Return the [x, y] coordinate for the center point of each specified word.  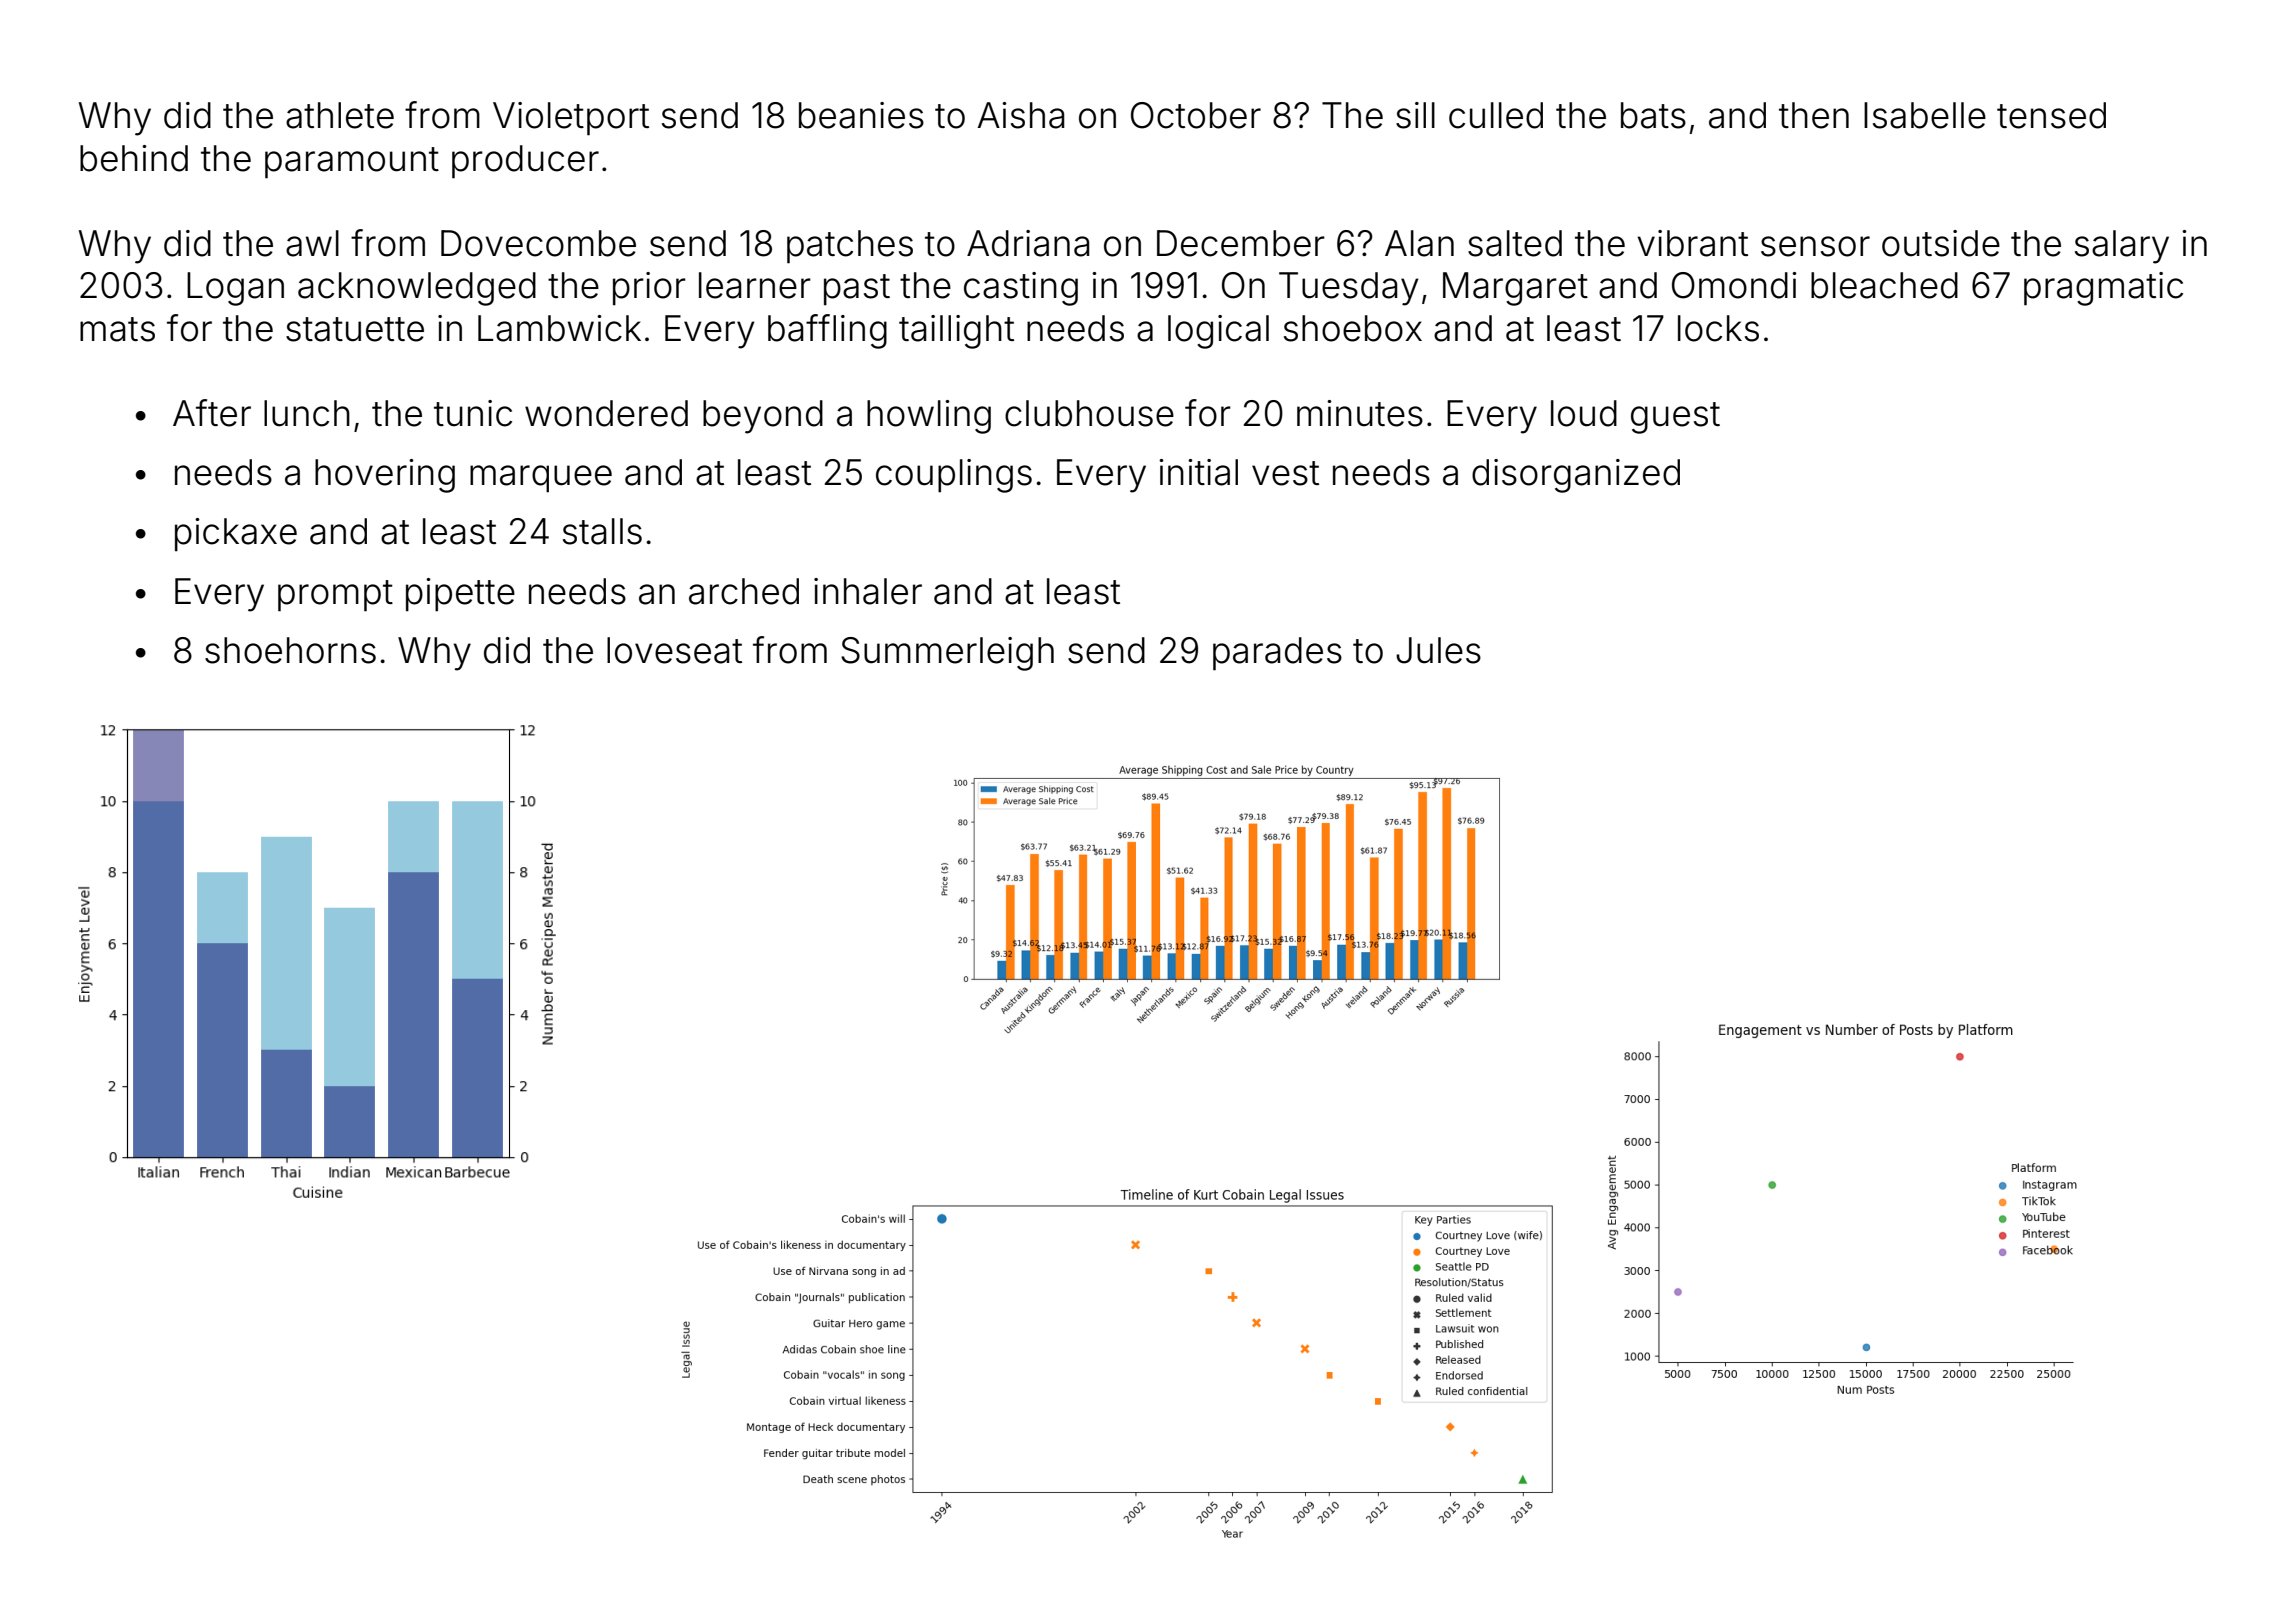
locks [1718, 328]
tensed [2051, 115]
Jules [1438, 650]
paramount [352, 162]
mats [117, 329]
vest [1285, 473]
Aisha [1021, 115]
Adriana [1028, 243]
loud [1584, 413]
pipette [460, 594]
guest [1675, 418]
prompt [335, 595]
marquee [541, 478]
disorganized [1576, 476]
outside [1941, 243]
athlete [340, 115]
